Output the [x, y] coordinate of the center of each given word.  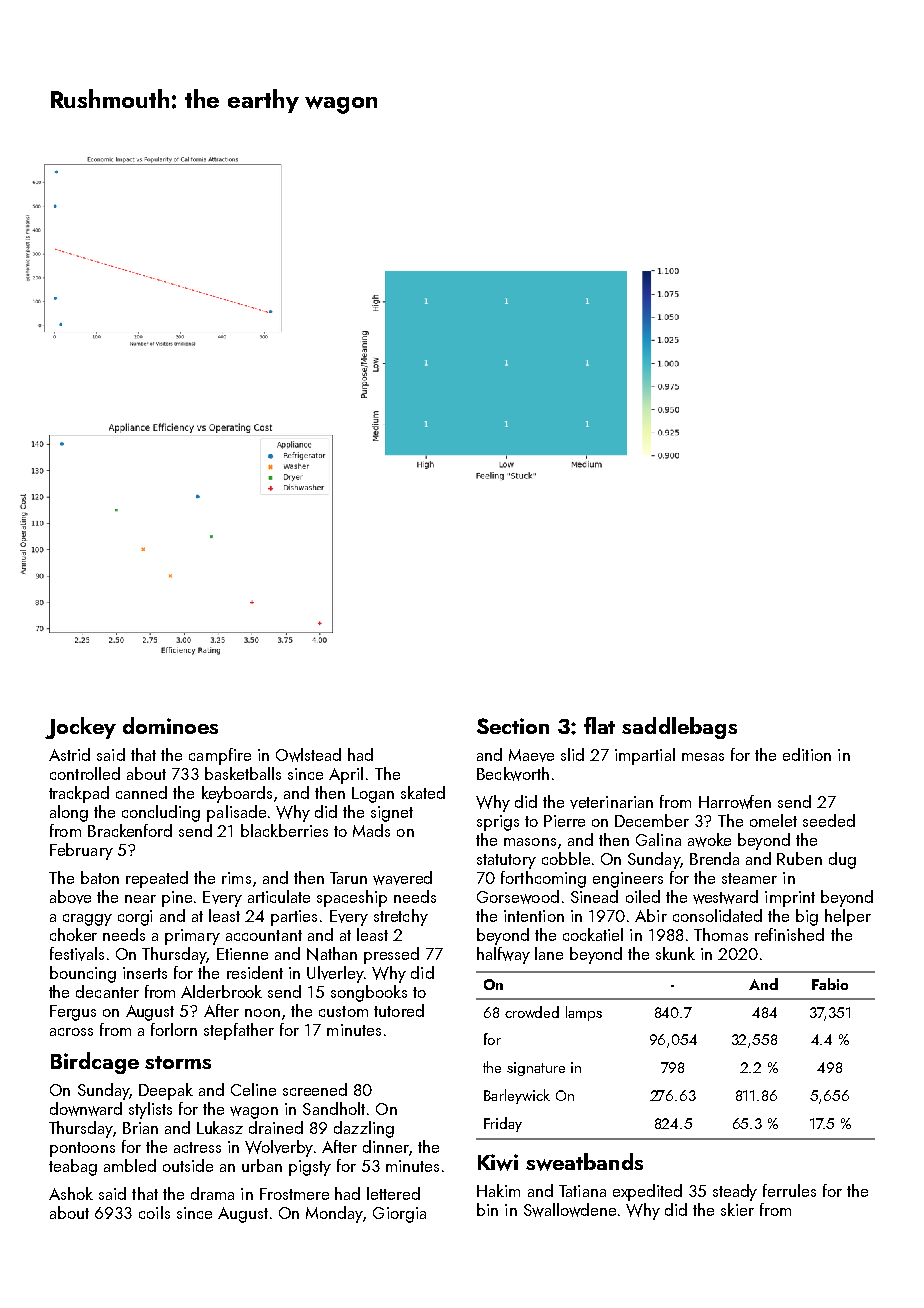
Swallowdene [570, 1210]
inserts [145, 973]
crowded [532, 1012]
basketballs [243, 773]
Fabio [830, 984]
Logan [373, 795]
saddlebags [679, 728]
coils [154, 1212]
